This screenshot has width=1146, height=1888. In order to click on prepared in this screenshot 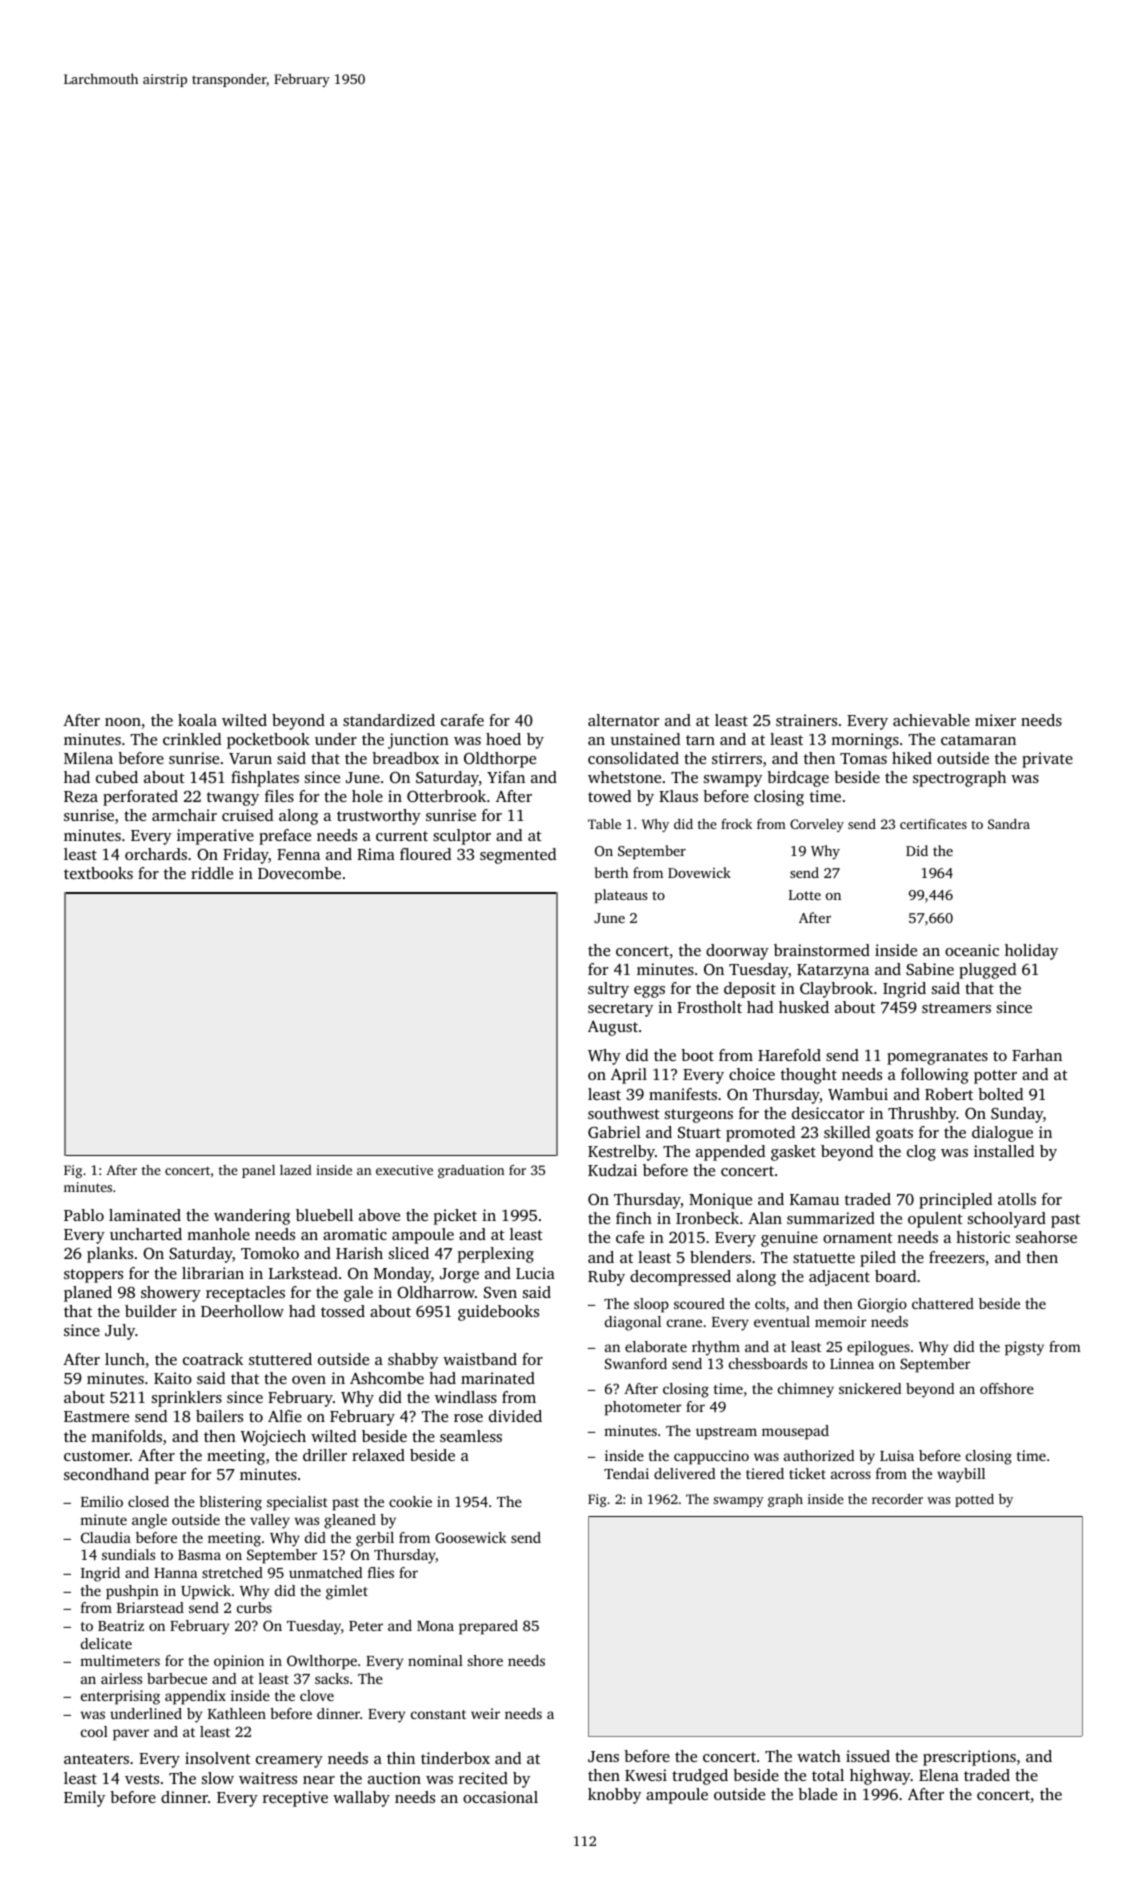, I will do `click(488, 1627)`.
